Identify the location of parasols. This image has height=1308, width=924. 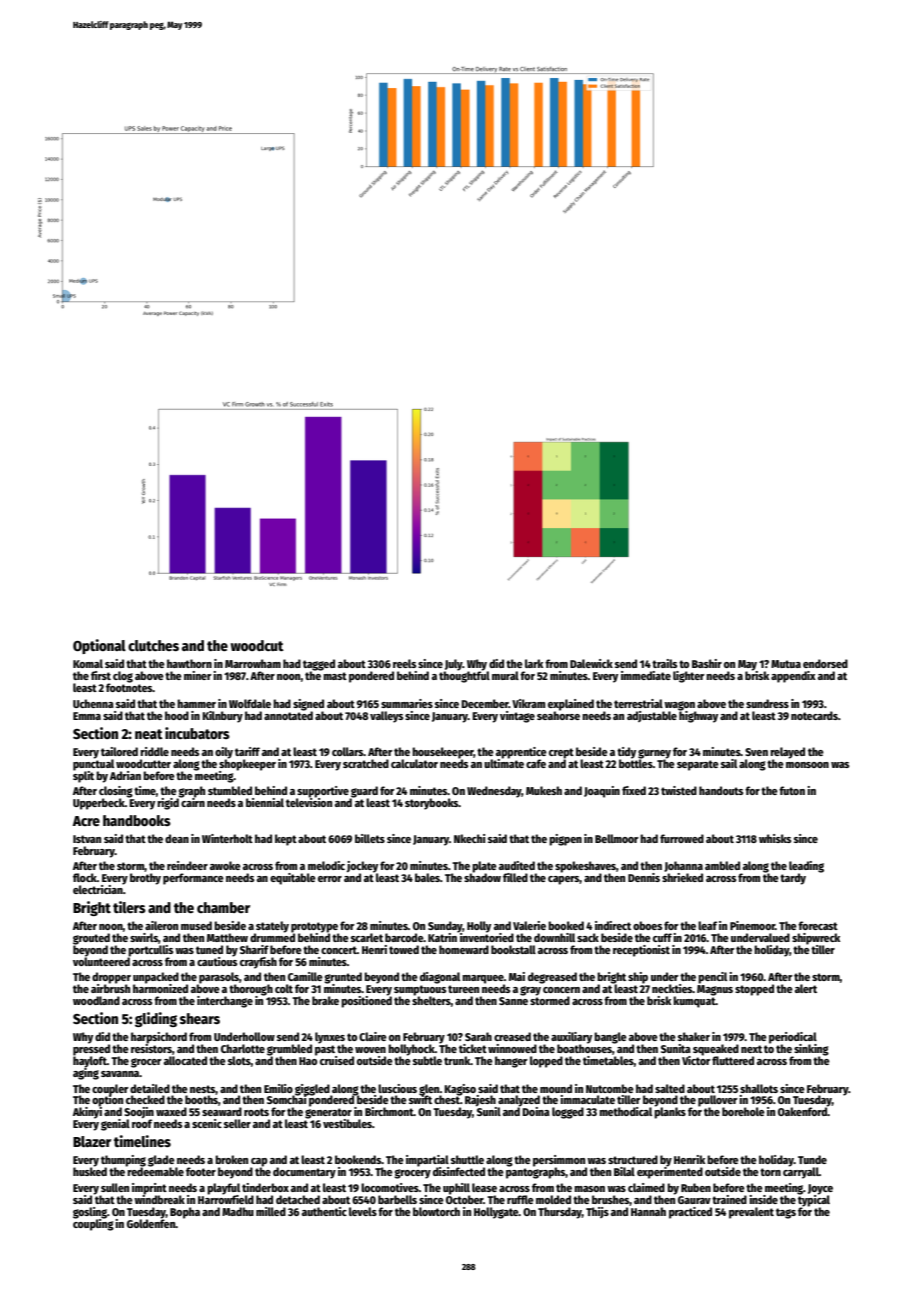
(219, 978).
